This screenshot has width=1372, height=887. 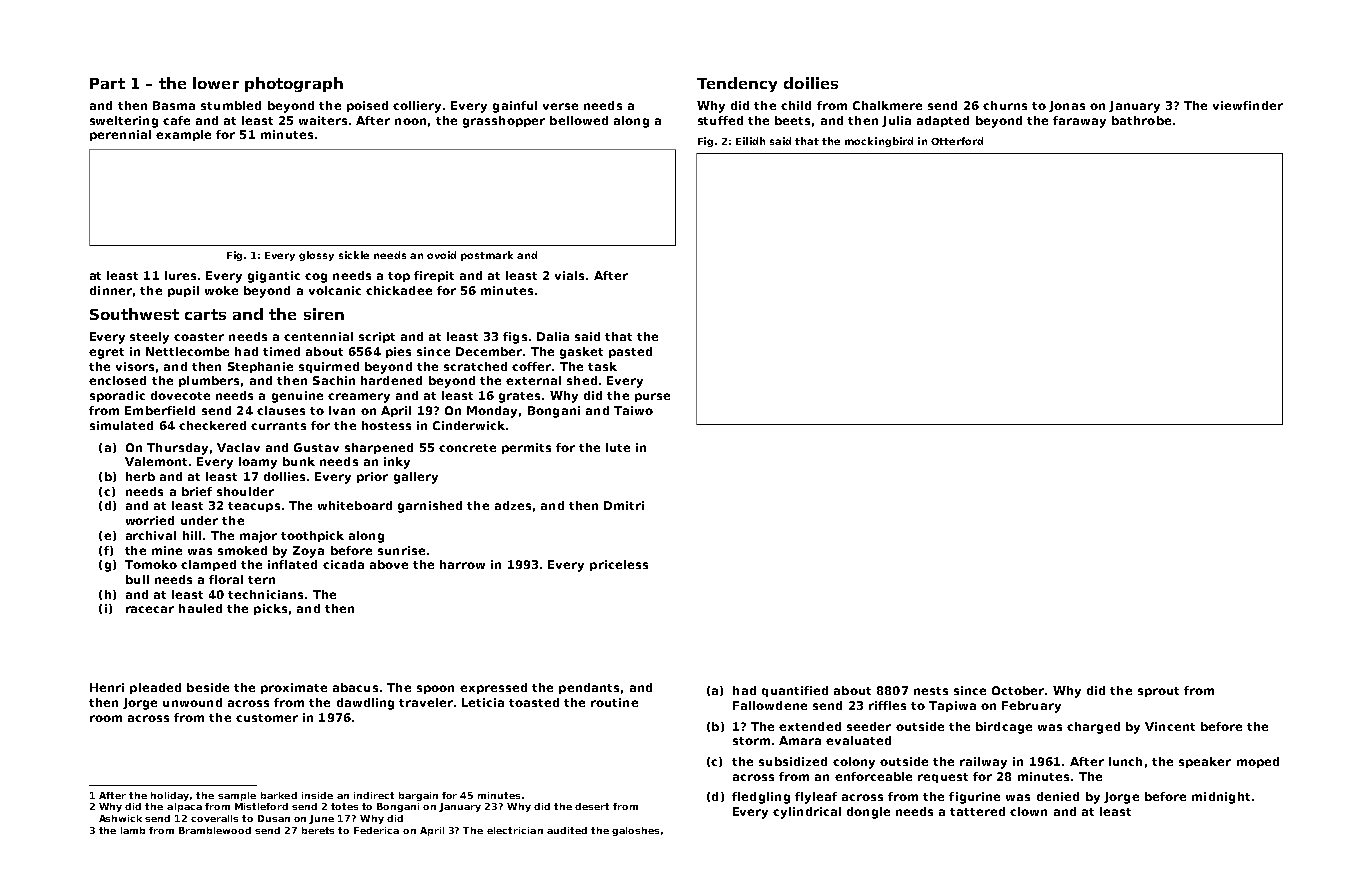 What do you see at coordinates (120, 135) in the screenshot?
I see `perennial` at bounding box center [120, 135].
